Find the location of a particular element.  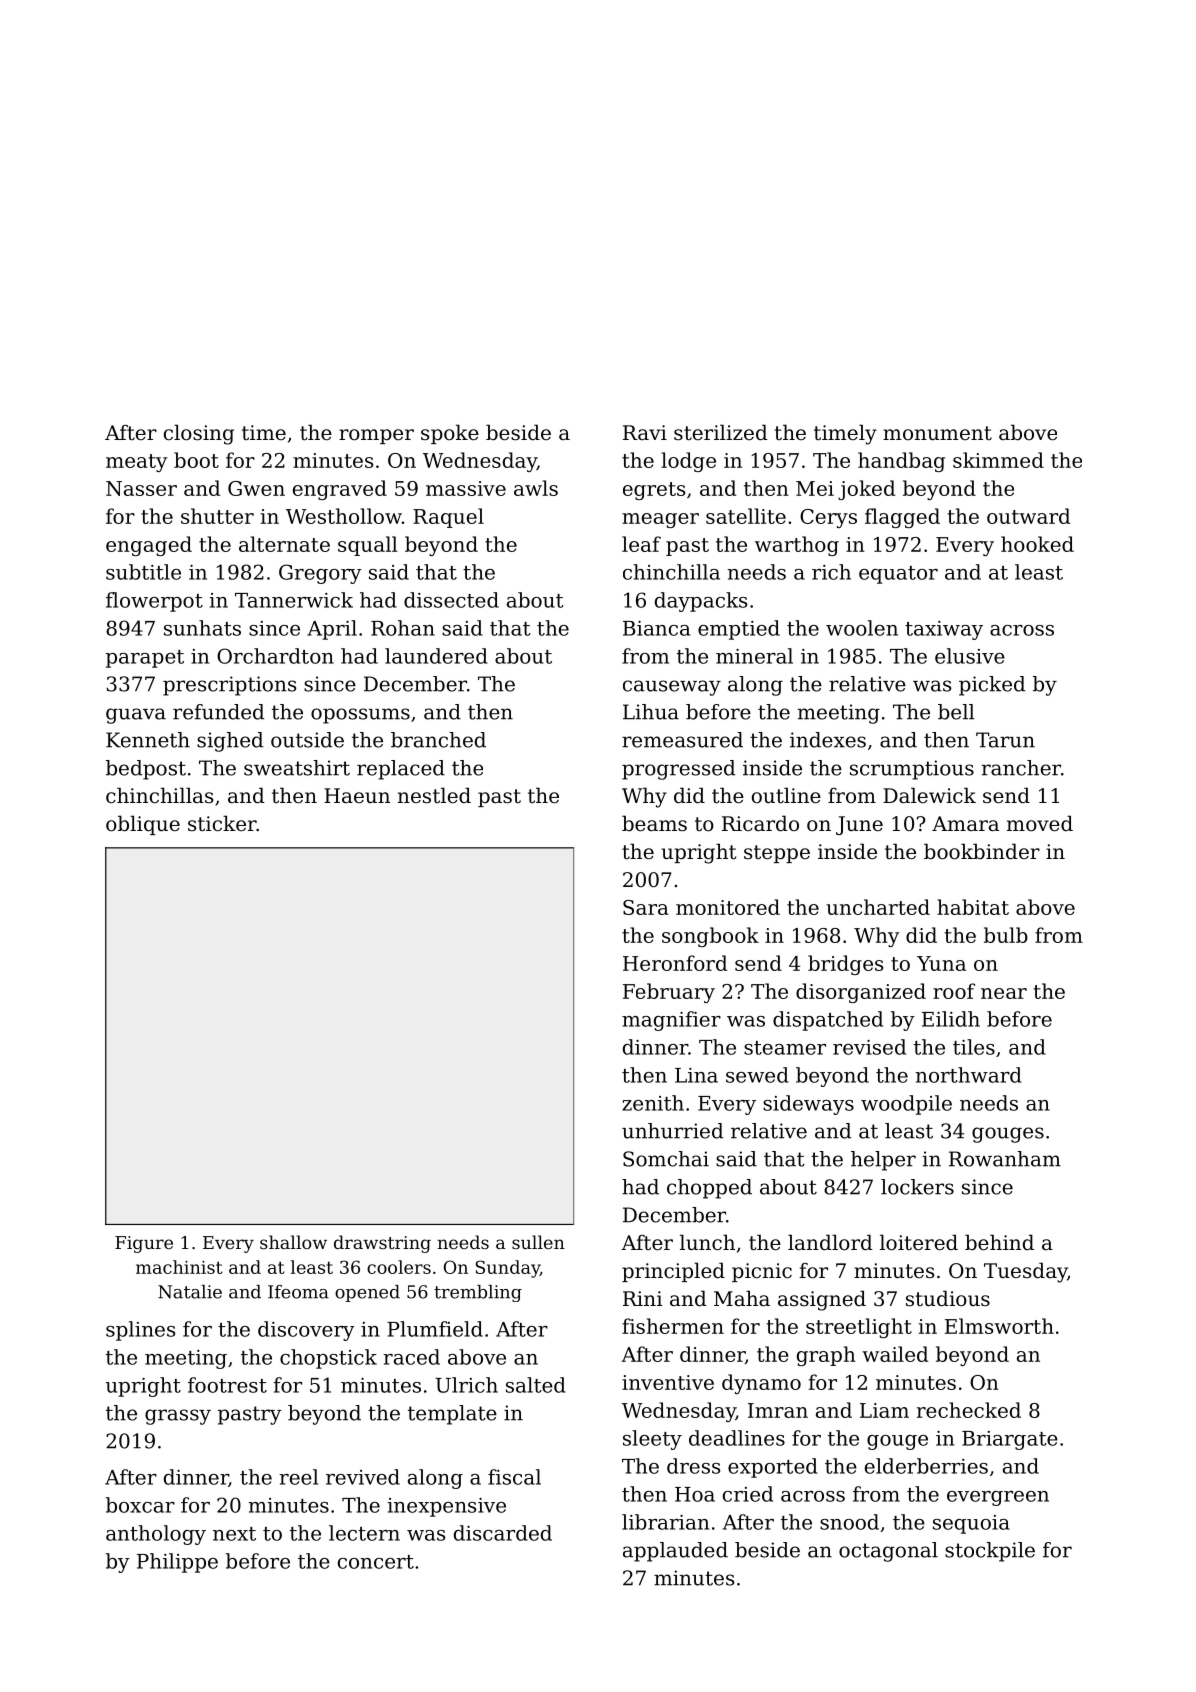

reel is located at coordinates (298, 1477).
